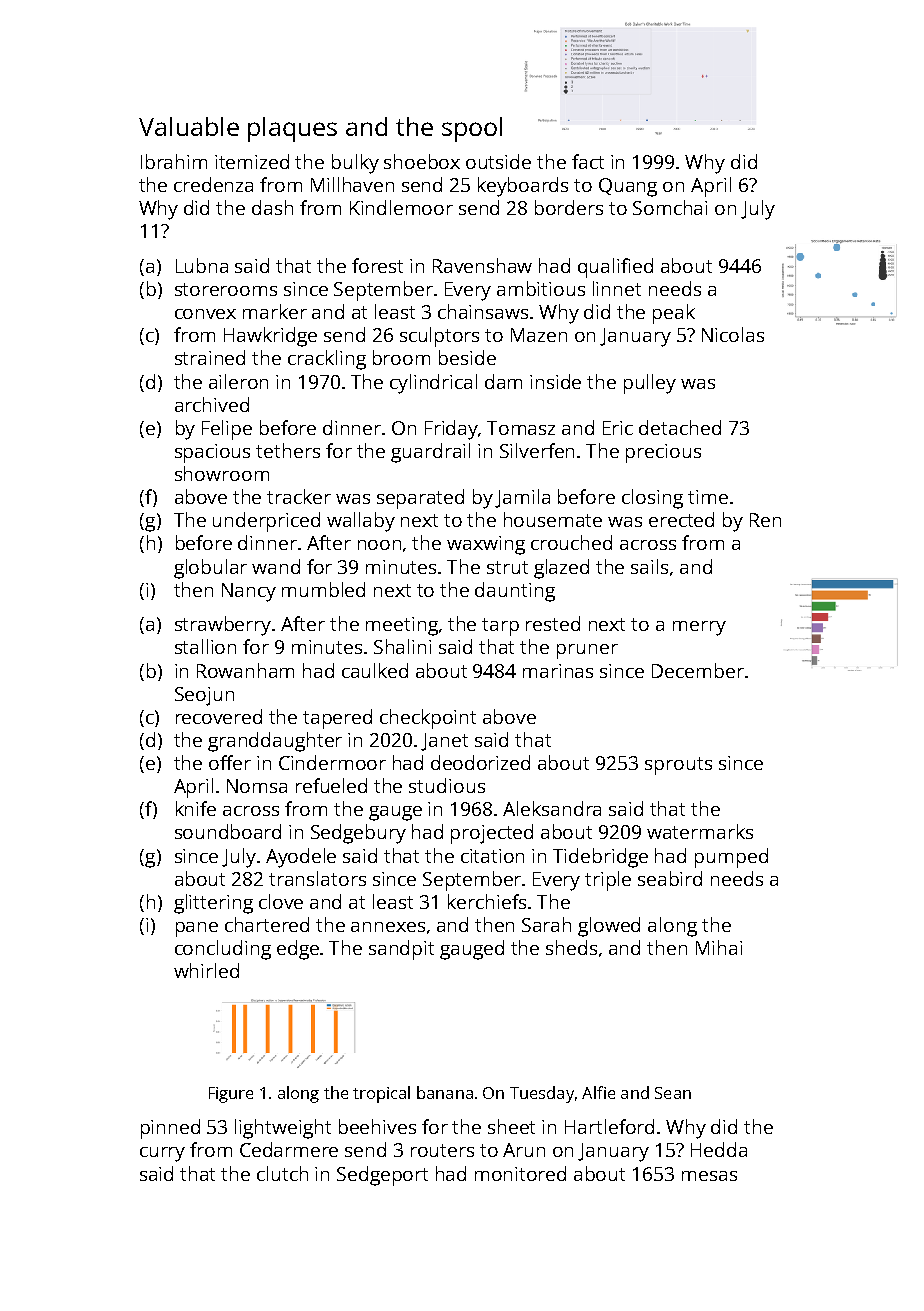 This screenshot has height=1311, width=924. What do you see at coordinates (430, 453) in the screenshot?
I see `guardrail` at bounding box center [430, 453].
